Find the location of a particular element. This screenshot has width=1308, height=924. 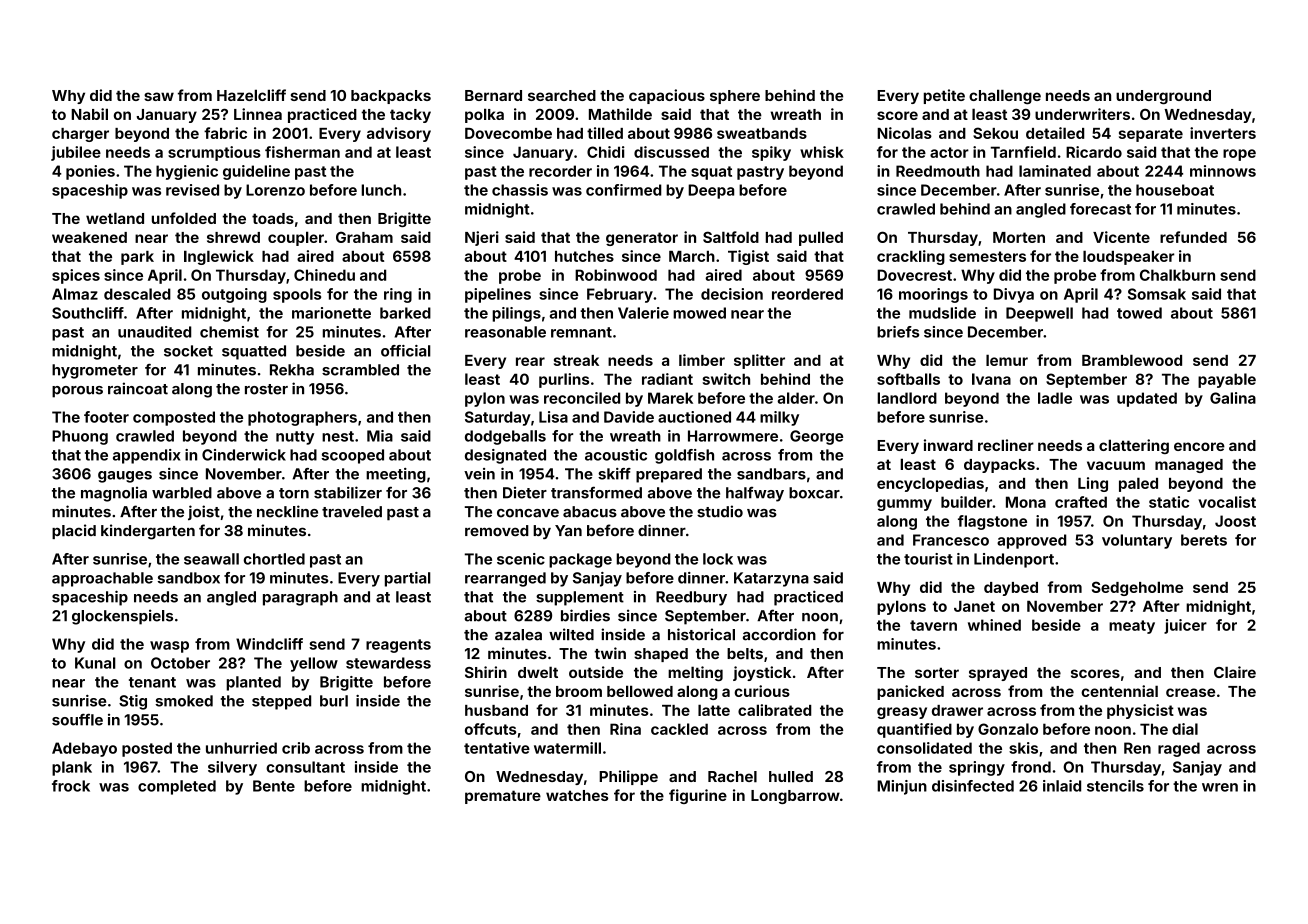

underground is located at coordinates (1163, 97).
